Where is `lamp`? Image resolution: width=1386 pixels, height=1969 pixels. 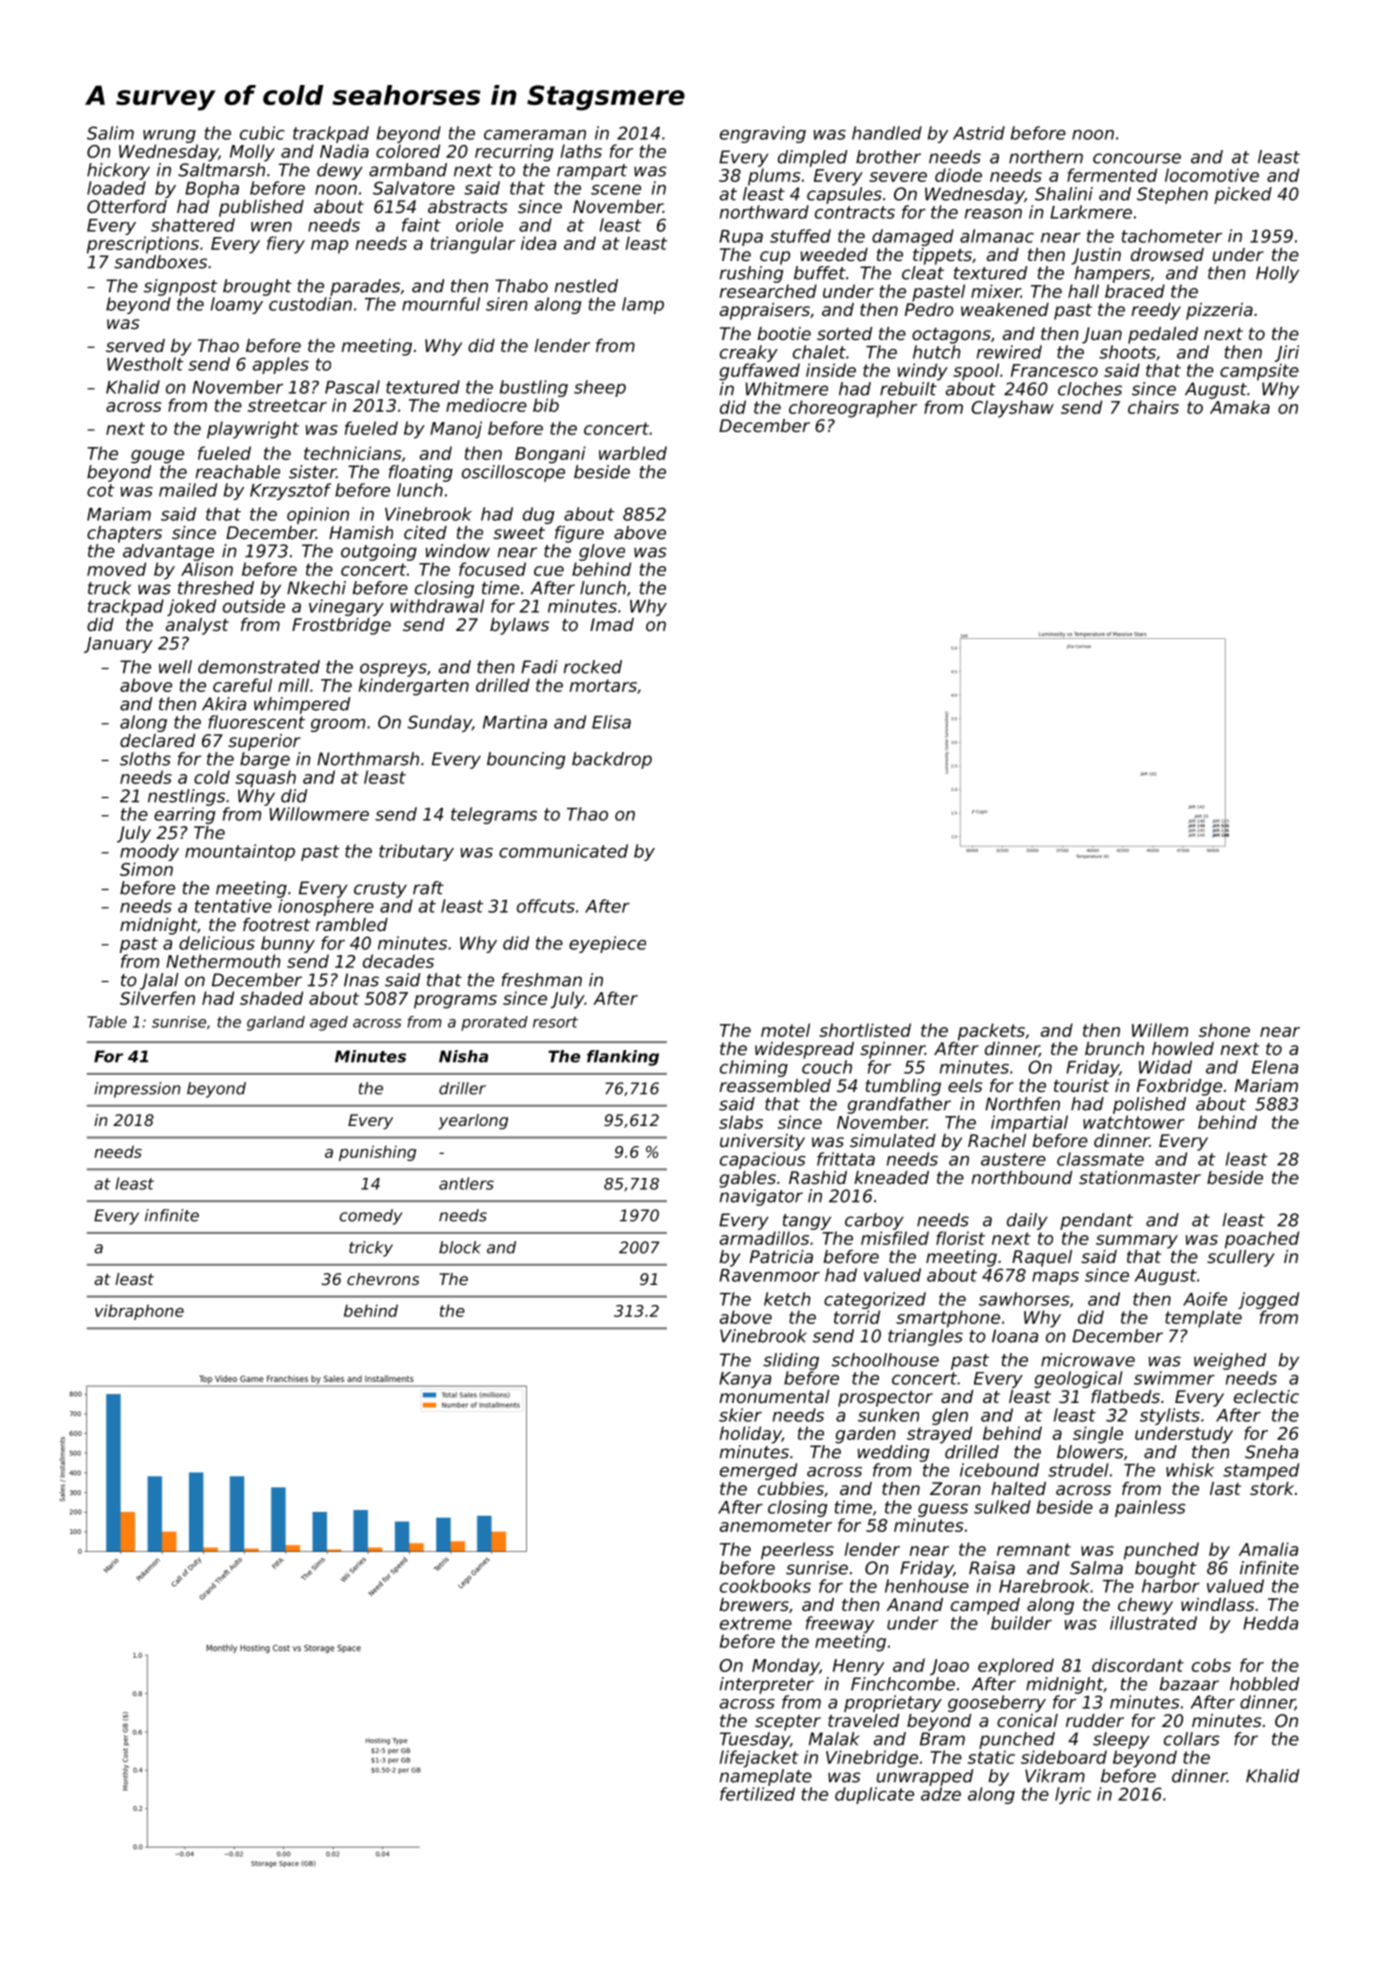 lamp is located at coordinates (643, 305).
